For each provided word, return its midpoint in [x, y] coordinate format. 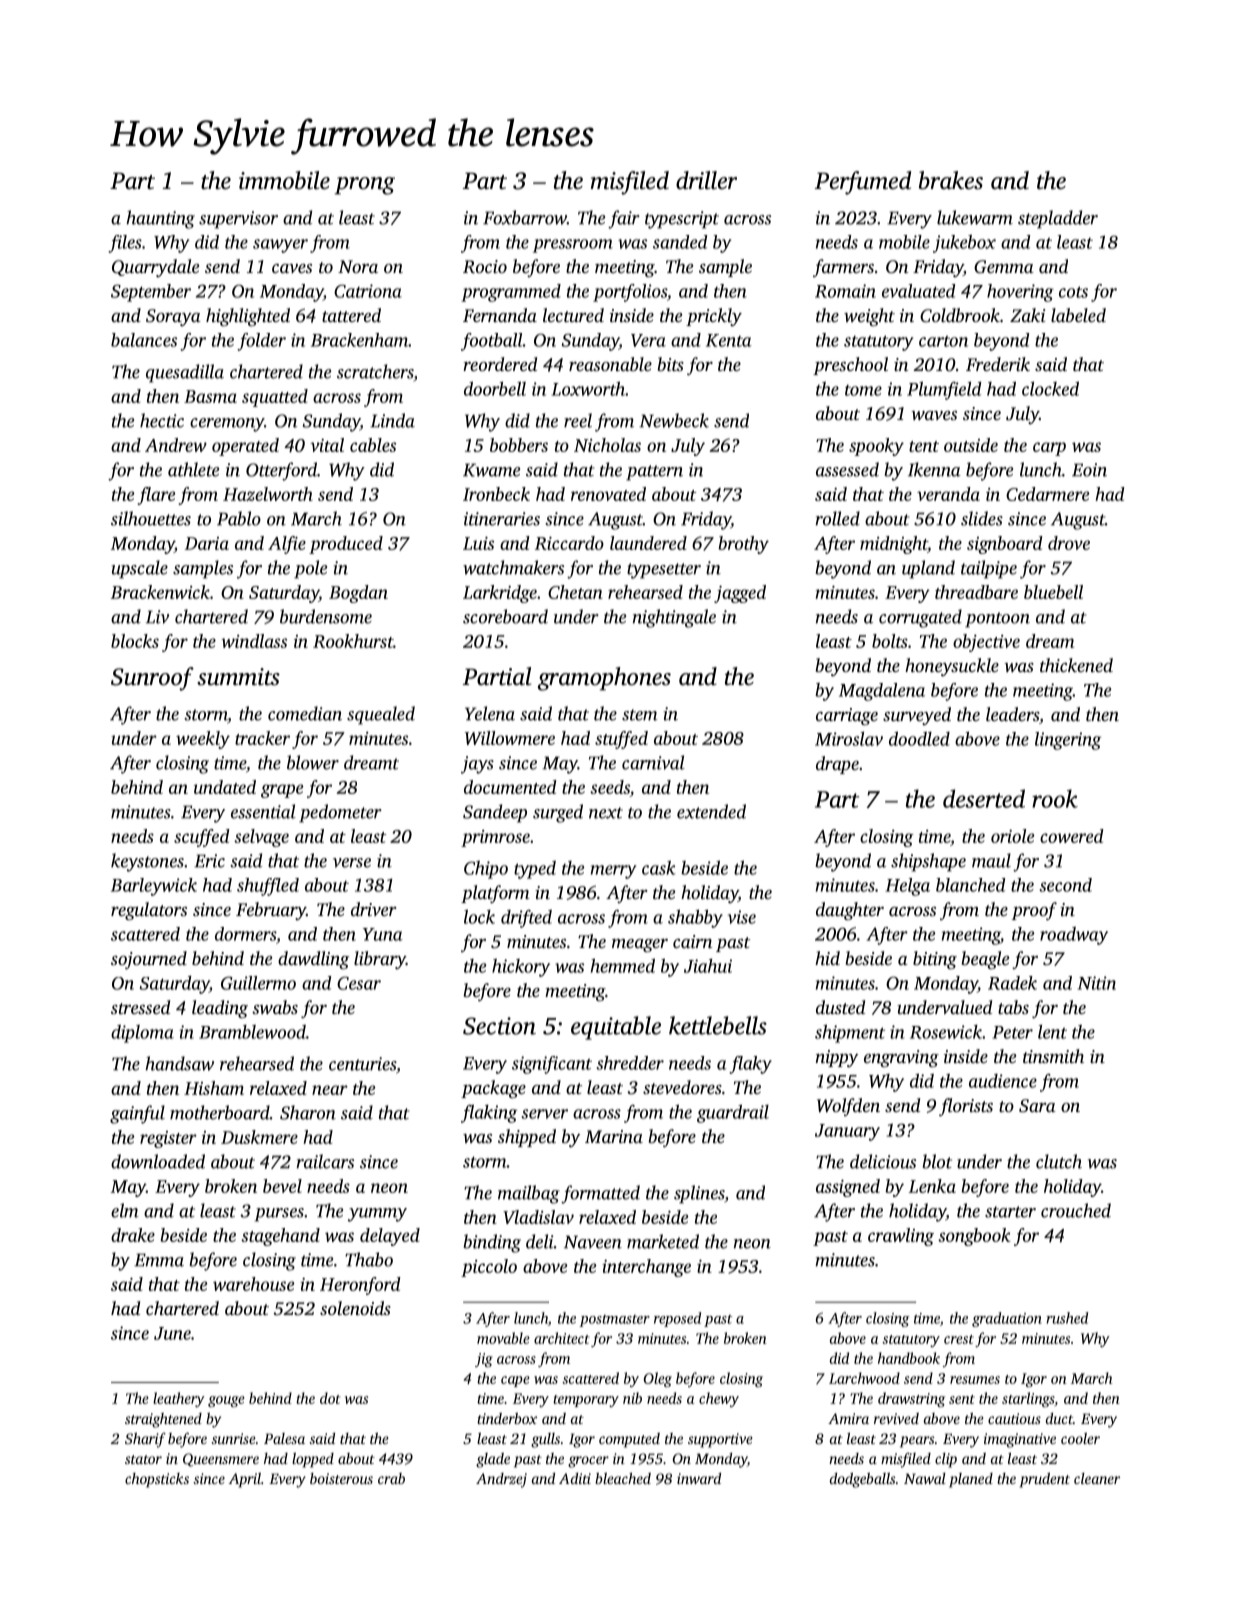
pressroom [573, 246]
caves [292, 268]
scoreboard [505, 616]
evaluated [918, 291]
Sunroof [152, 679]
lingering [1068, 741]
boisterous [341, 1478]
